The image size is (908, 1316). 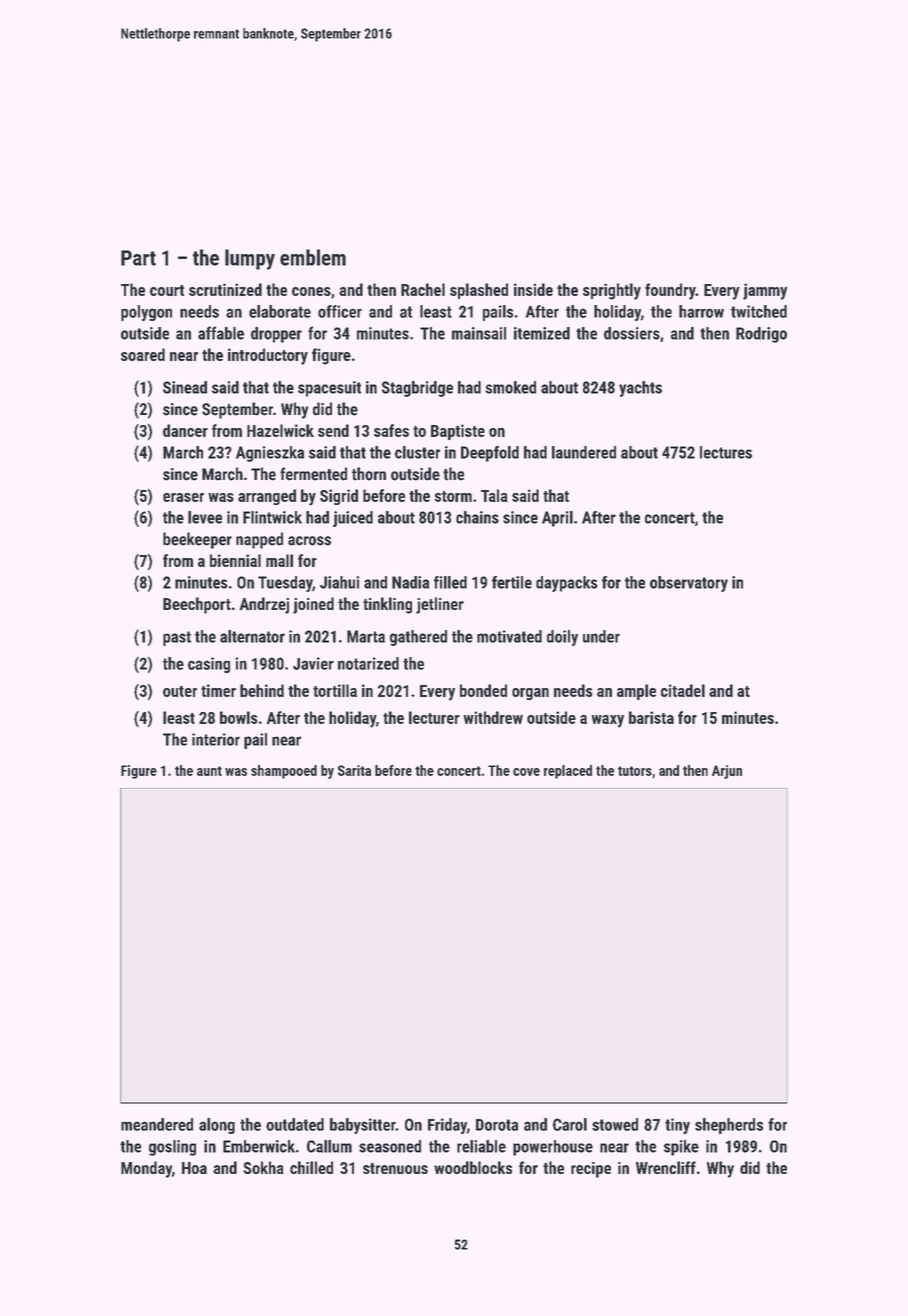 I want to click on aunt, so click(x=209, y=771).
